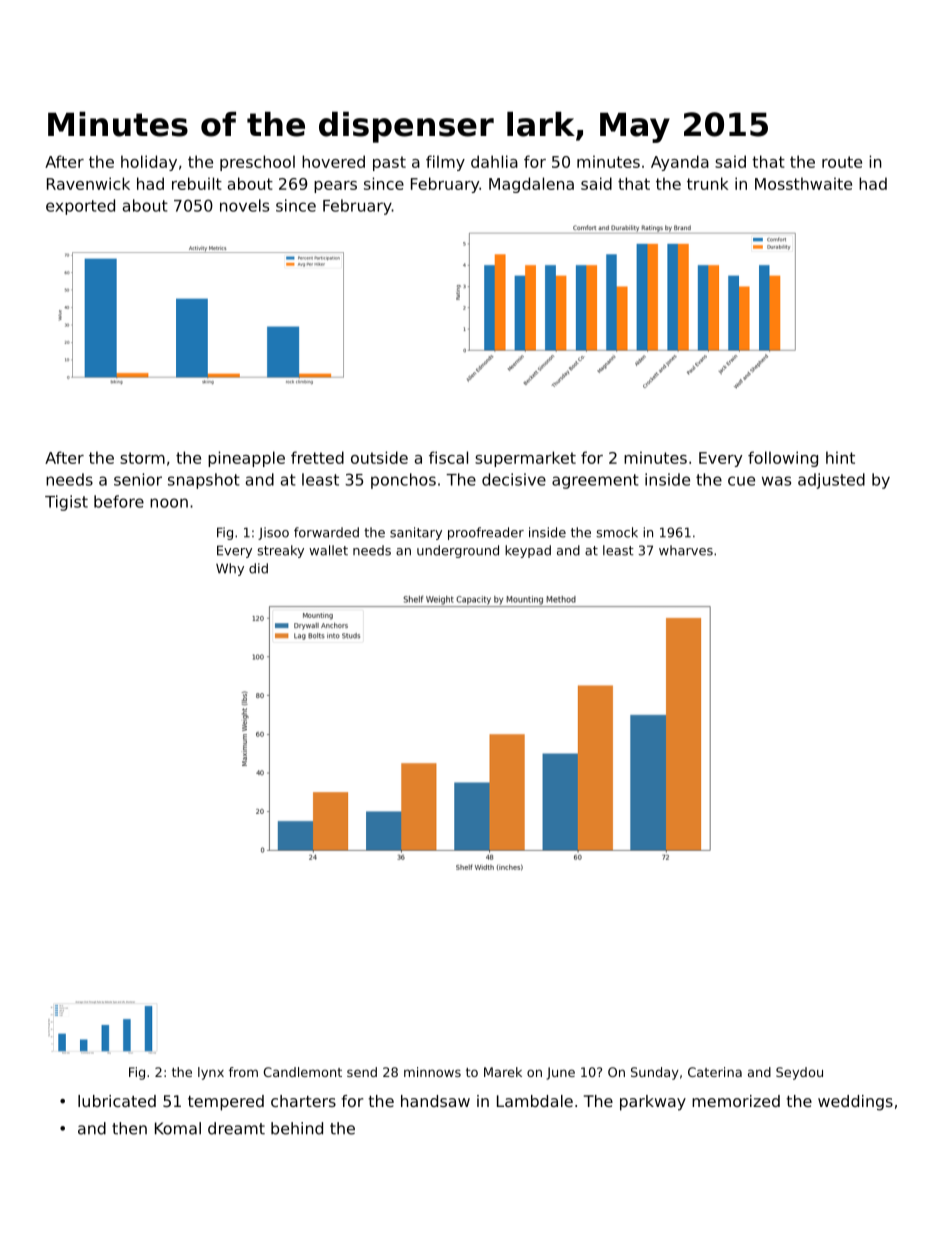  What do you see at coordinates (258, 568) in the document?
I see `did` at bounding box center [258, 568].
